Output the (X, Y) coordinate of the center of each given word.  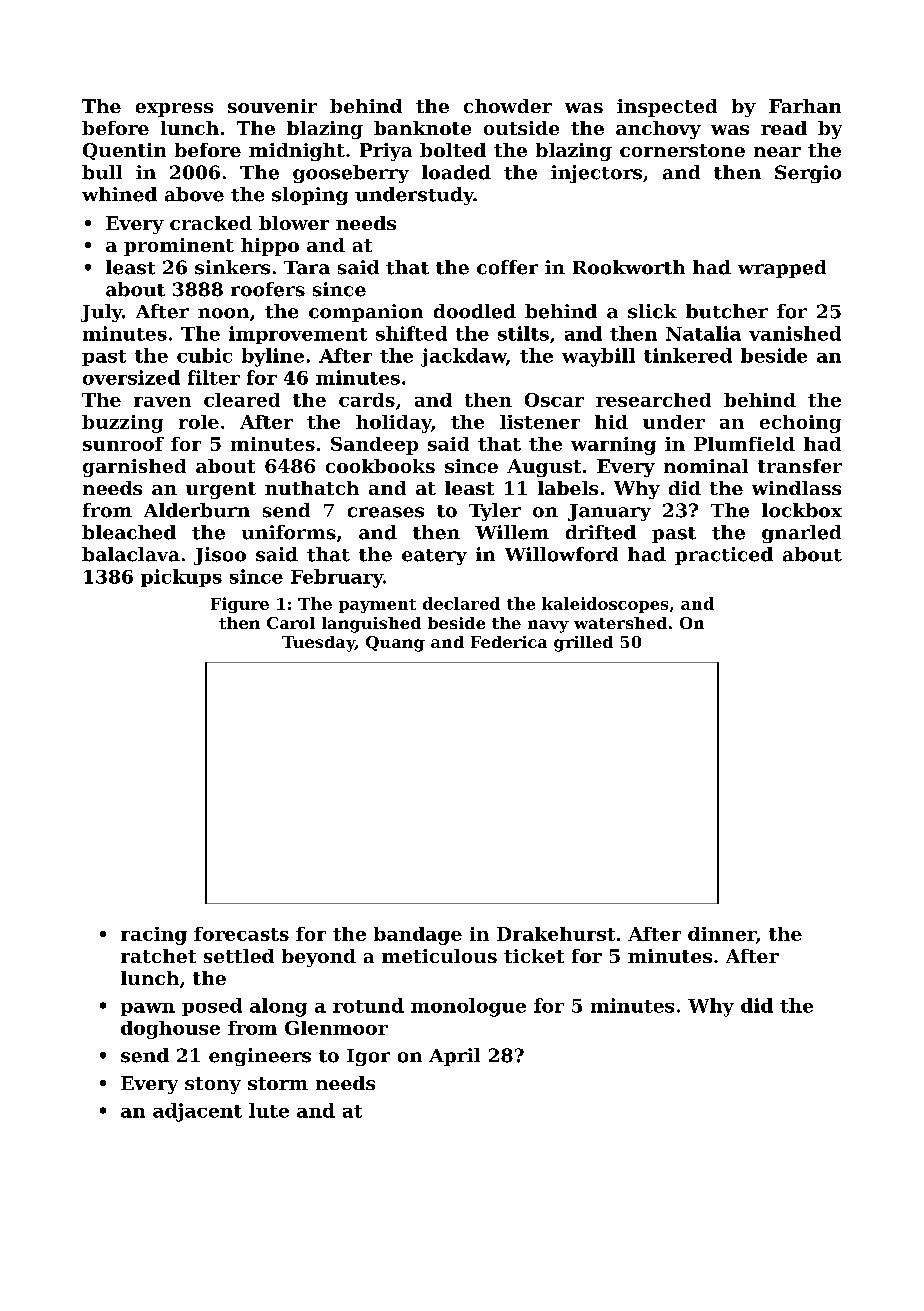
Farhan (805, 106)
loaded (456, 172)
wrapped (782, 269)
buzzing (122, 424)
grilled (583, 644)
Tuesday (318, 644)
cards (367, 400)
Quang (395, 644)
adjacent (197, 1112)
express (174, 110)
